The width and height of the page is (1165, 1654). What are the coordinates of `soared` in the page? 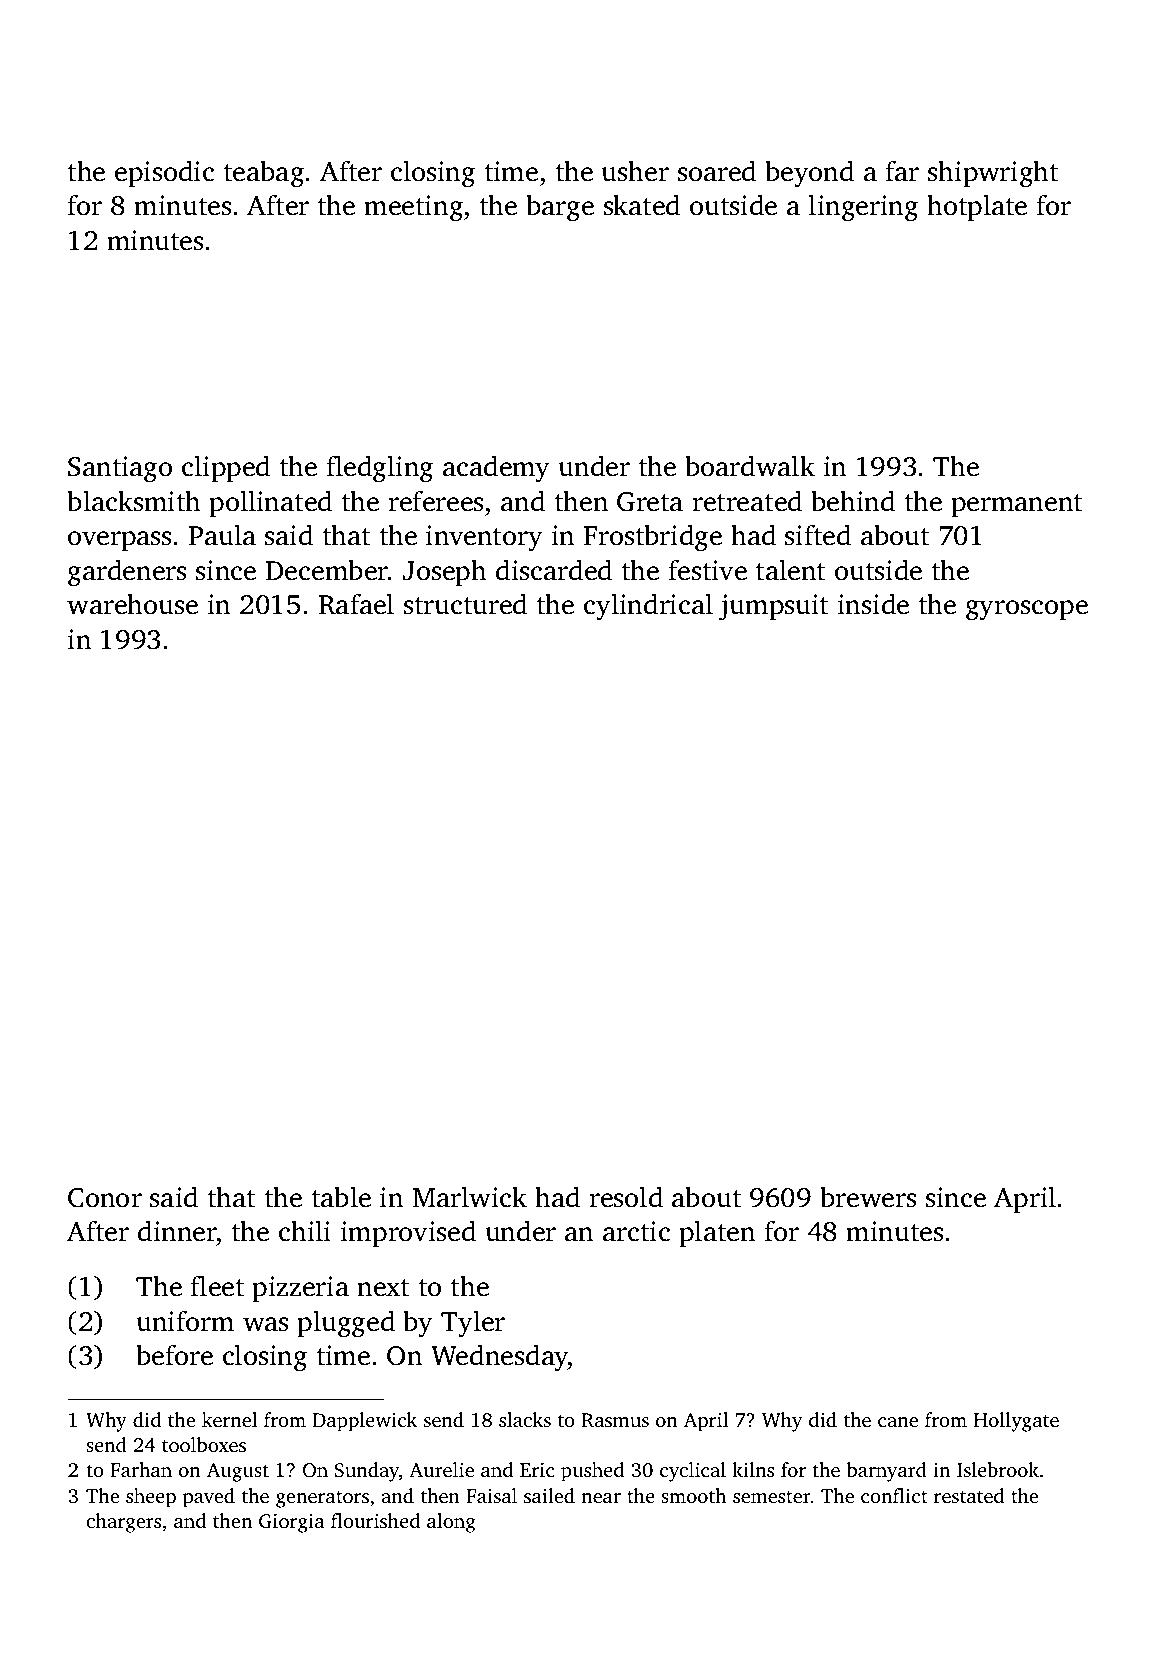 It's located at (717, 171).
